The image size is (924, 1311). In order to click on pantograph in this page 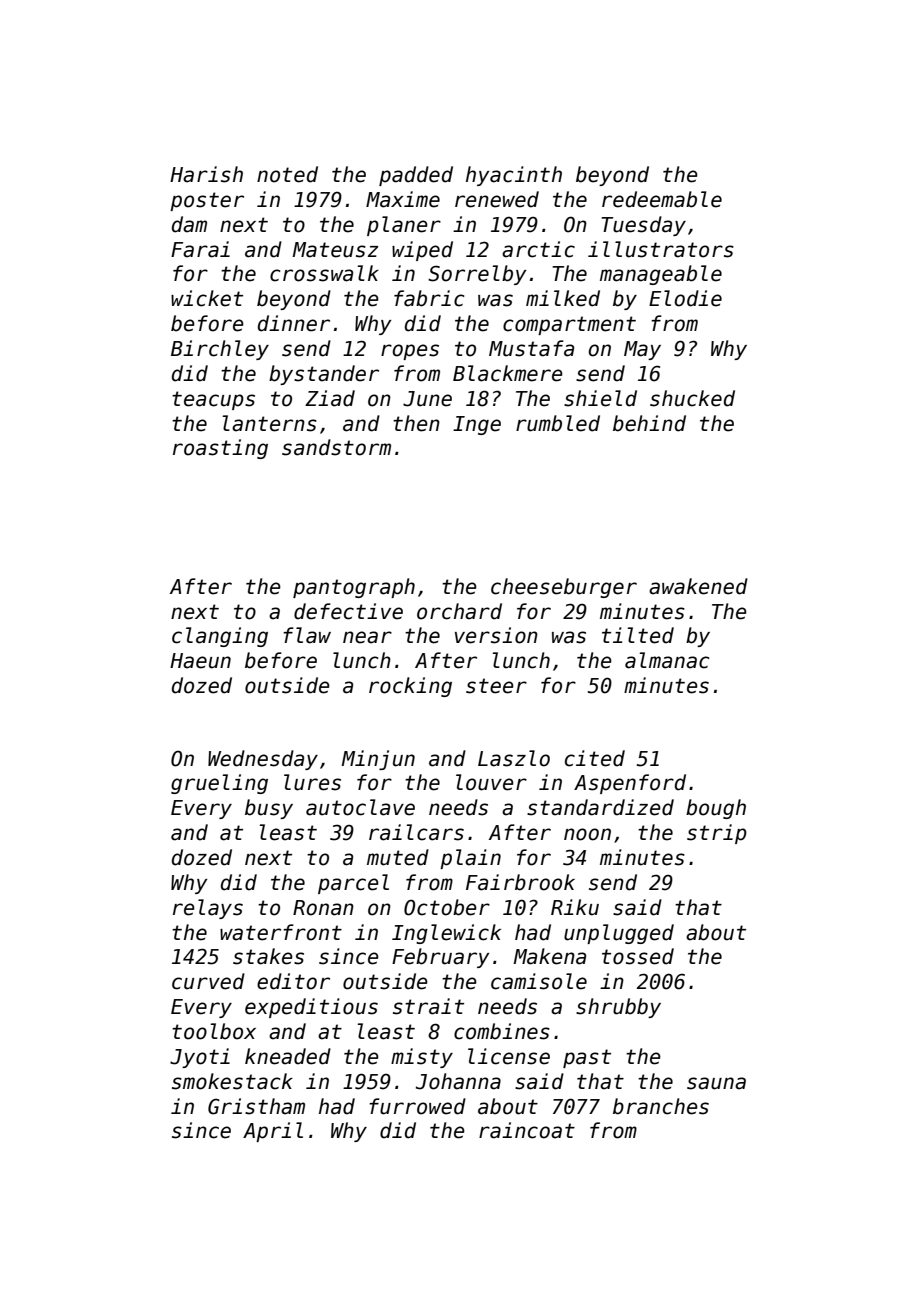, I will do `click(354, 588)`.
